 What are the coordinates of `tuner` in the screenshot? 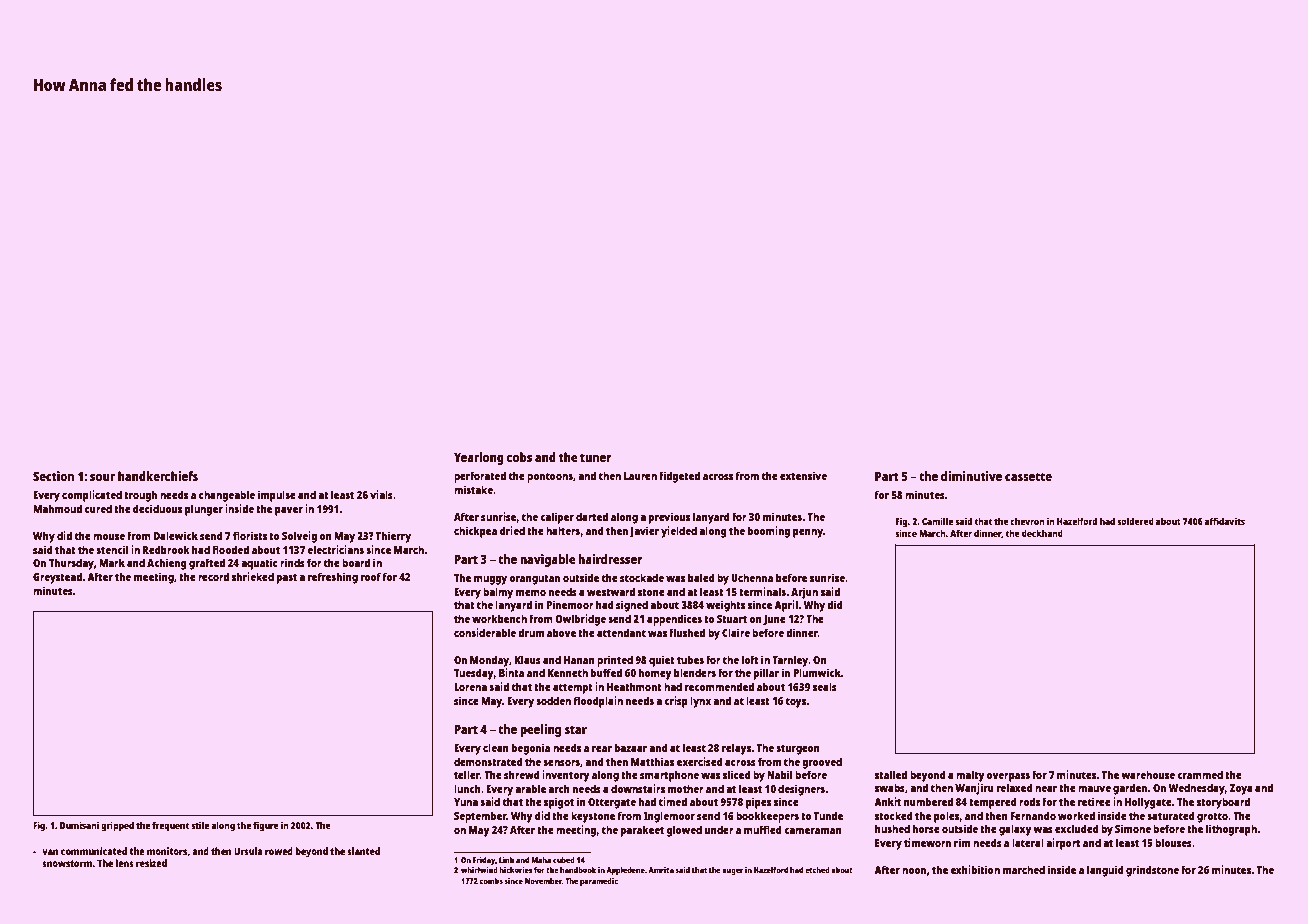 It's located at (596, 457).
